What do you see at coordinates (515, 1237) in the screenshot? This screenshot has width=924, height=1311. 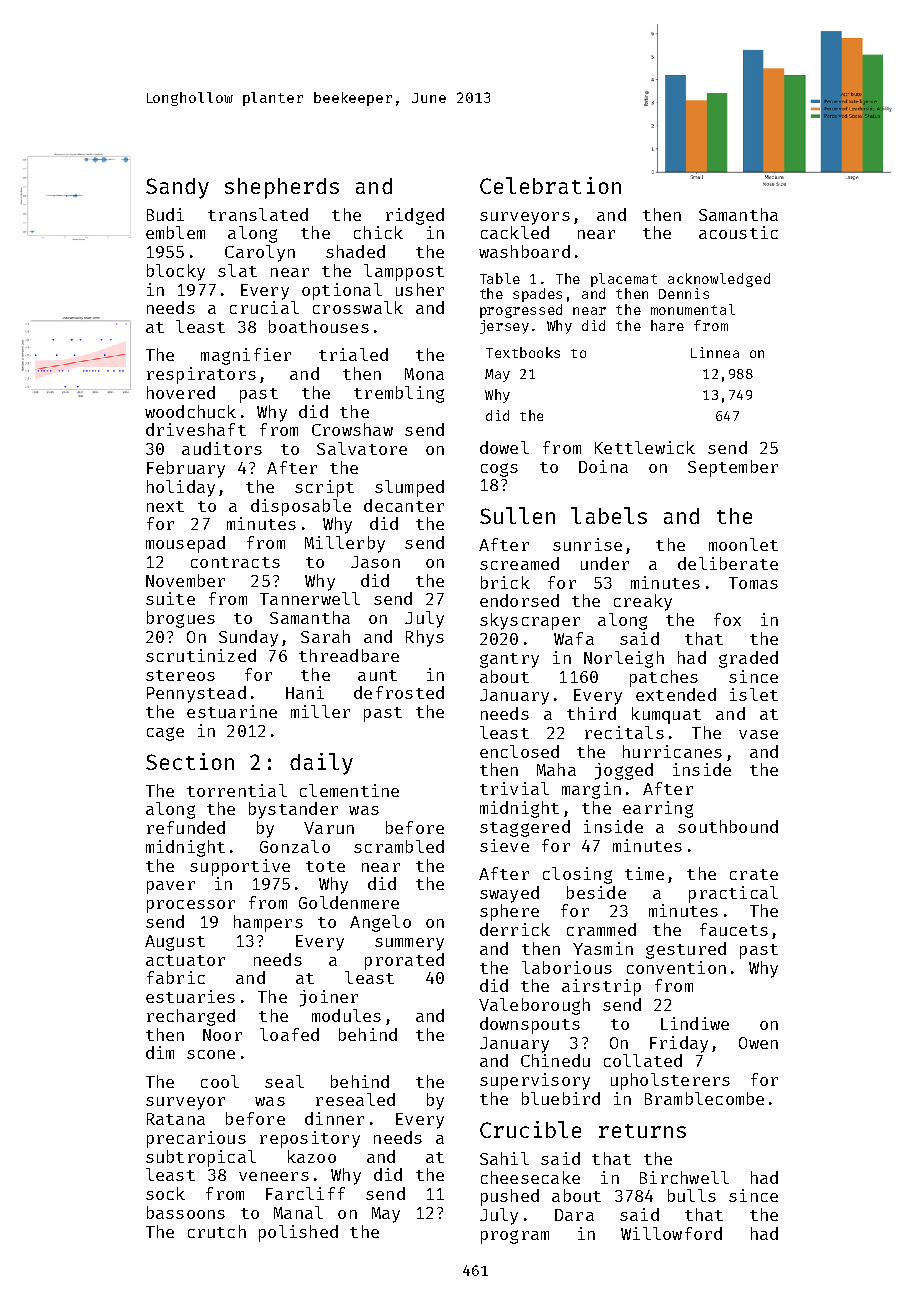 I see `program` at bounding box center [515, 1237].
